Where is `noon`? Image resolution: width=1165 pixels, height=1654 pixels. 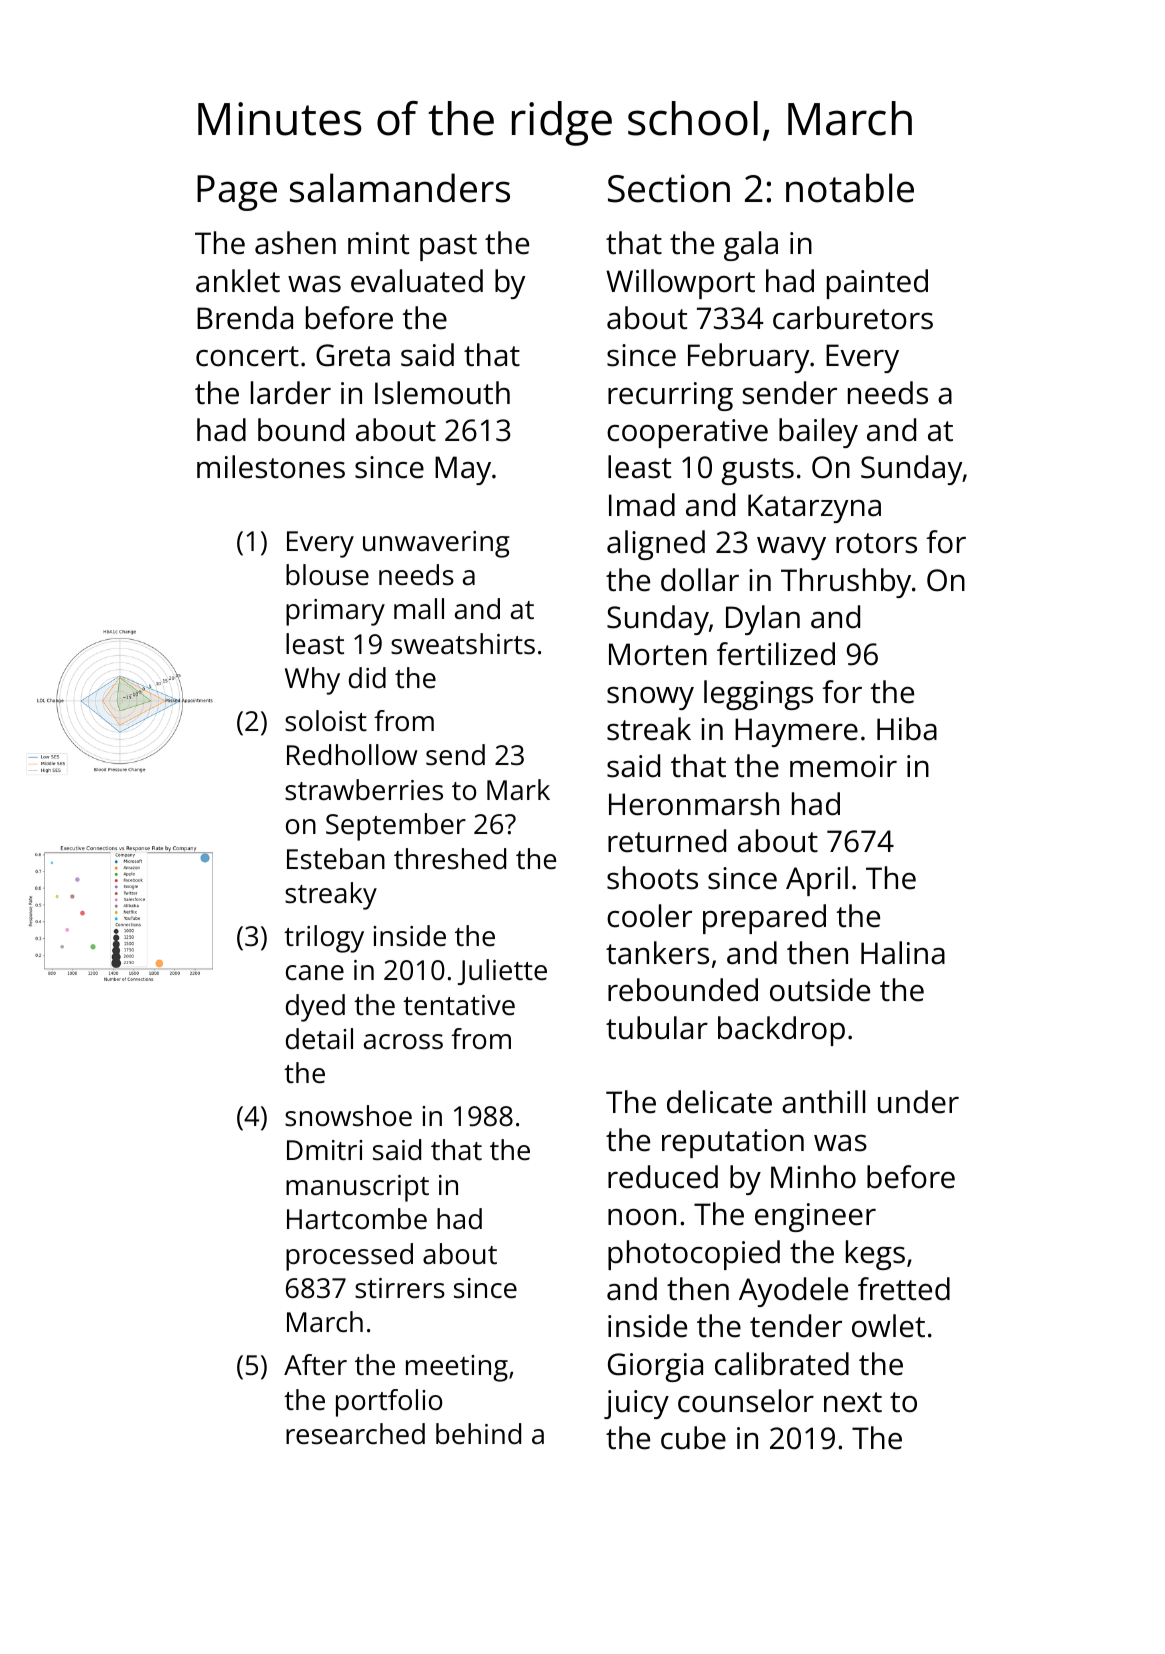
noon is located at coordinates (642, 1217).
